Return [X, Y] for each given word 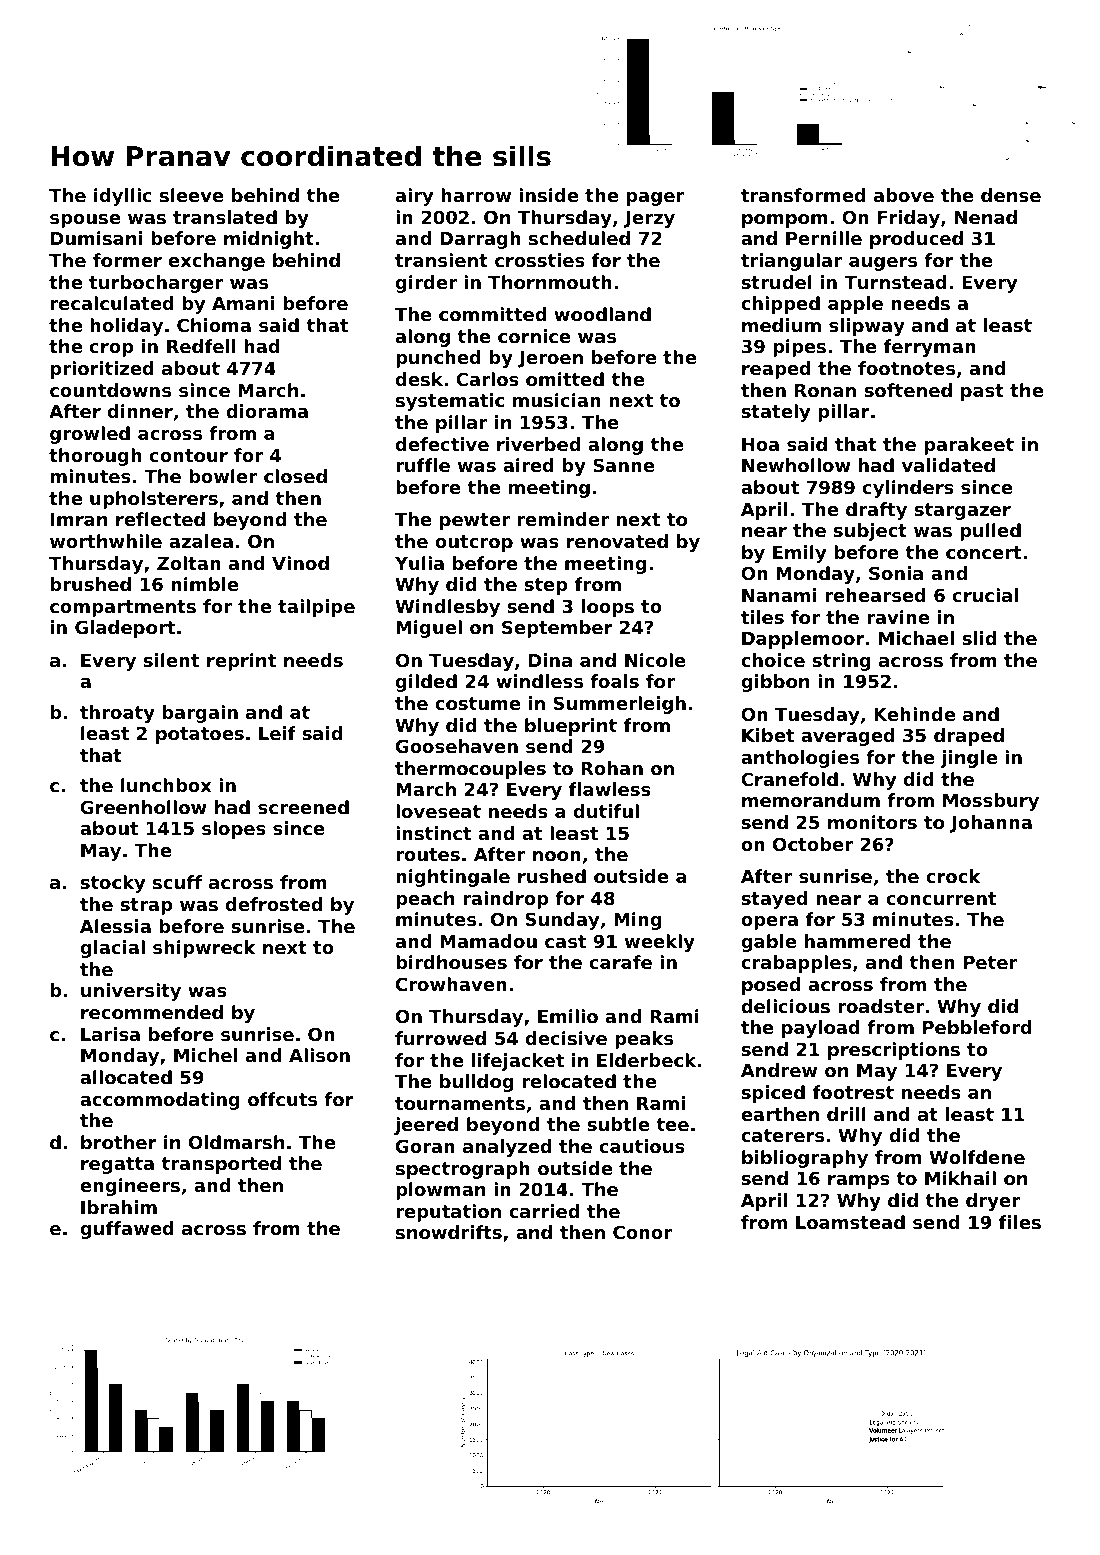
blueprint [571, 727]
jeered [426, 1126]
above [904, 195]
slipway [867, 327]
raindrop [505, 900]
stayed [774, 900]
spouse [85, 221]
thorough [95, 457]
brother [119, 1142]
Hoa [760, 444]
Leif [277, 733]
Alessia [115, 926]
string [841, 662]
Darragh [480, 240]
